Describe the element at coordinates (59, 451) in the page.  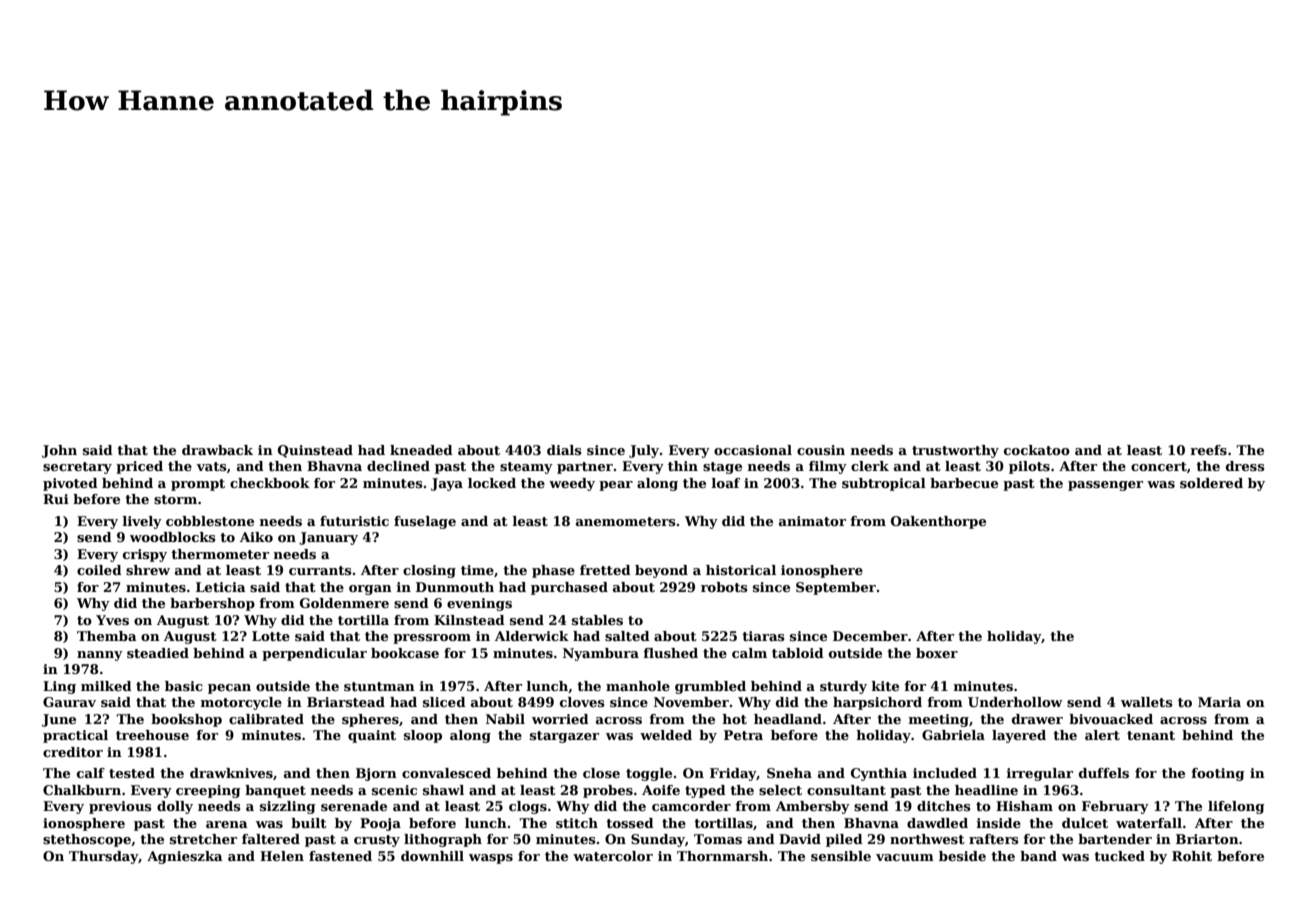
I see `John` at that location.
